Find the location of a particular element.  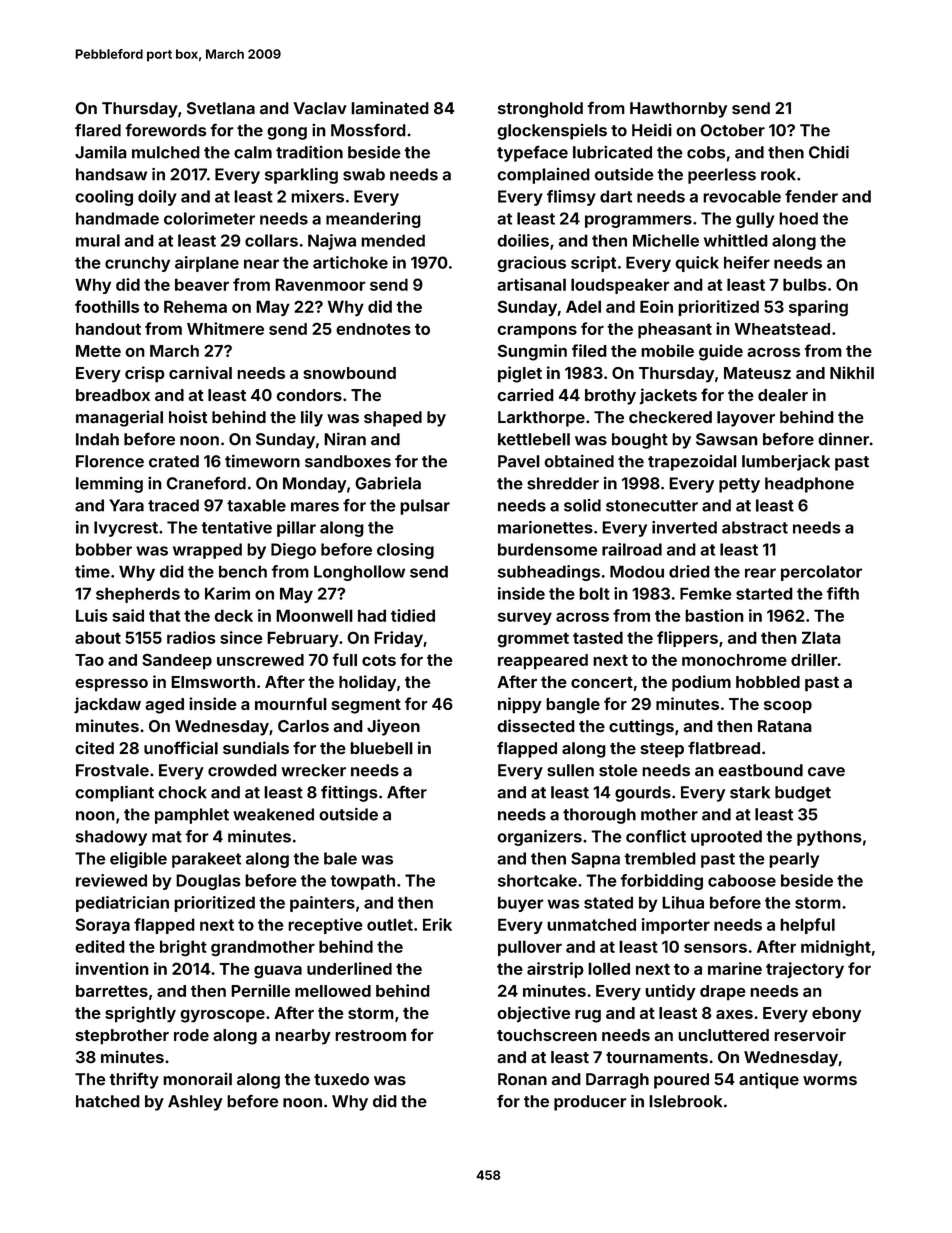

Mette is located at coordinates (98, 351).
